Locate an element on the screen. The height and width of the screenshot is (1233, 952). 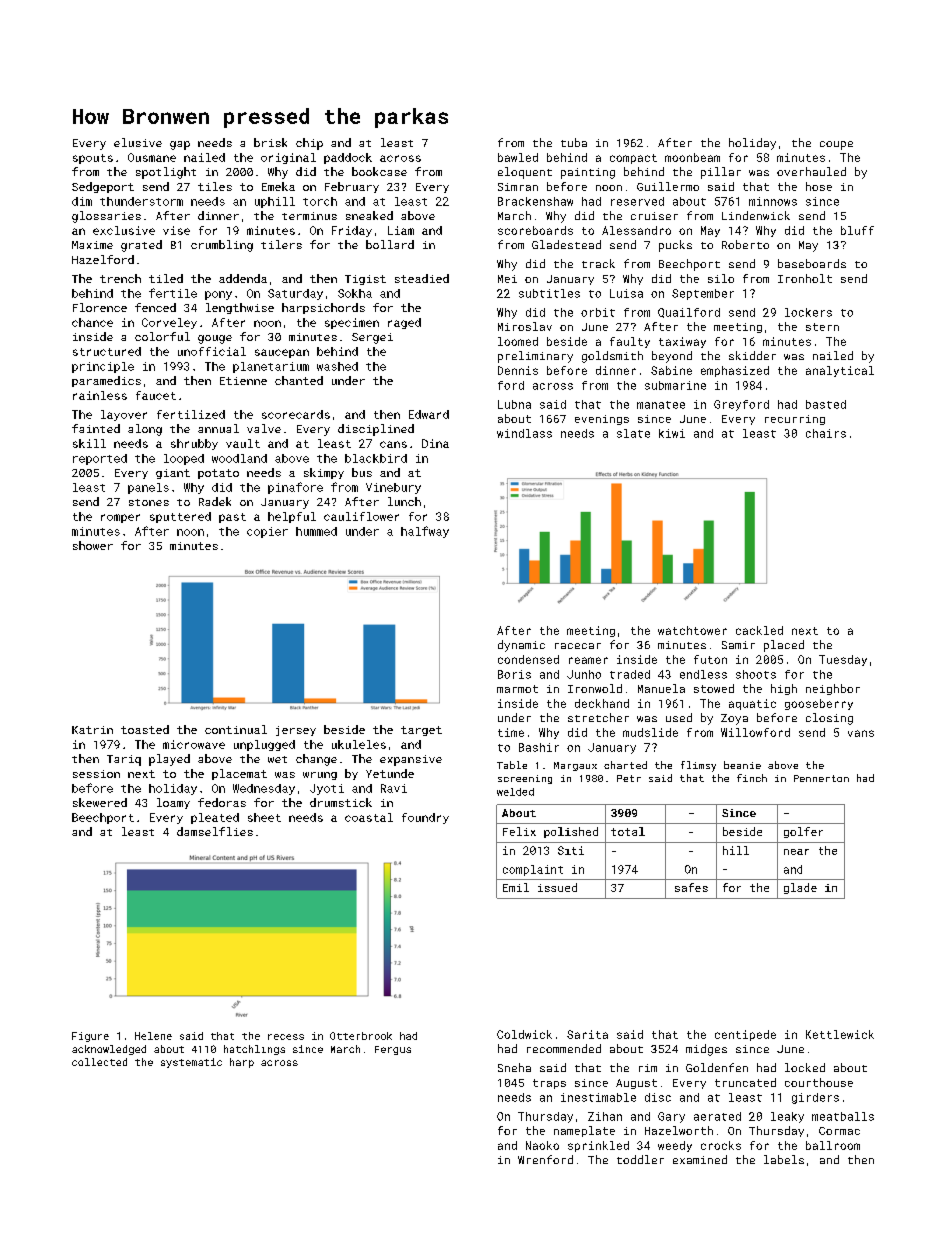
foundry is located at coordinates (425, 818).
